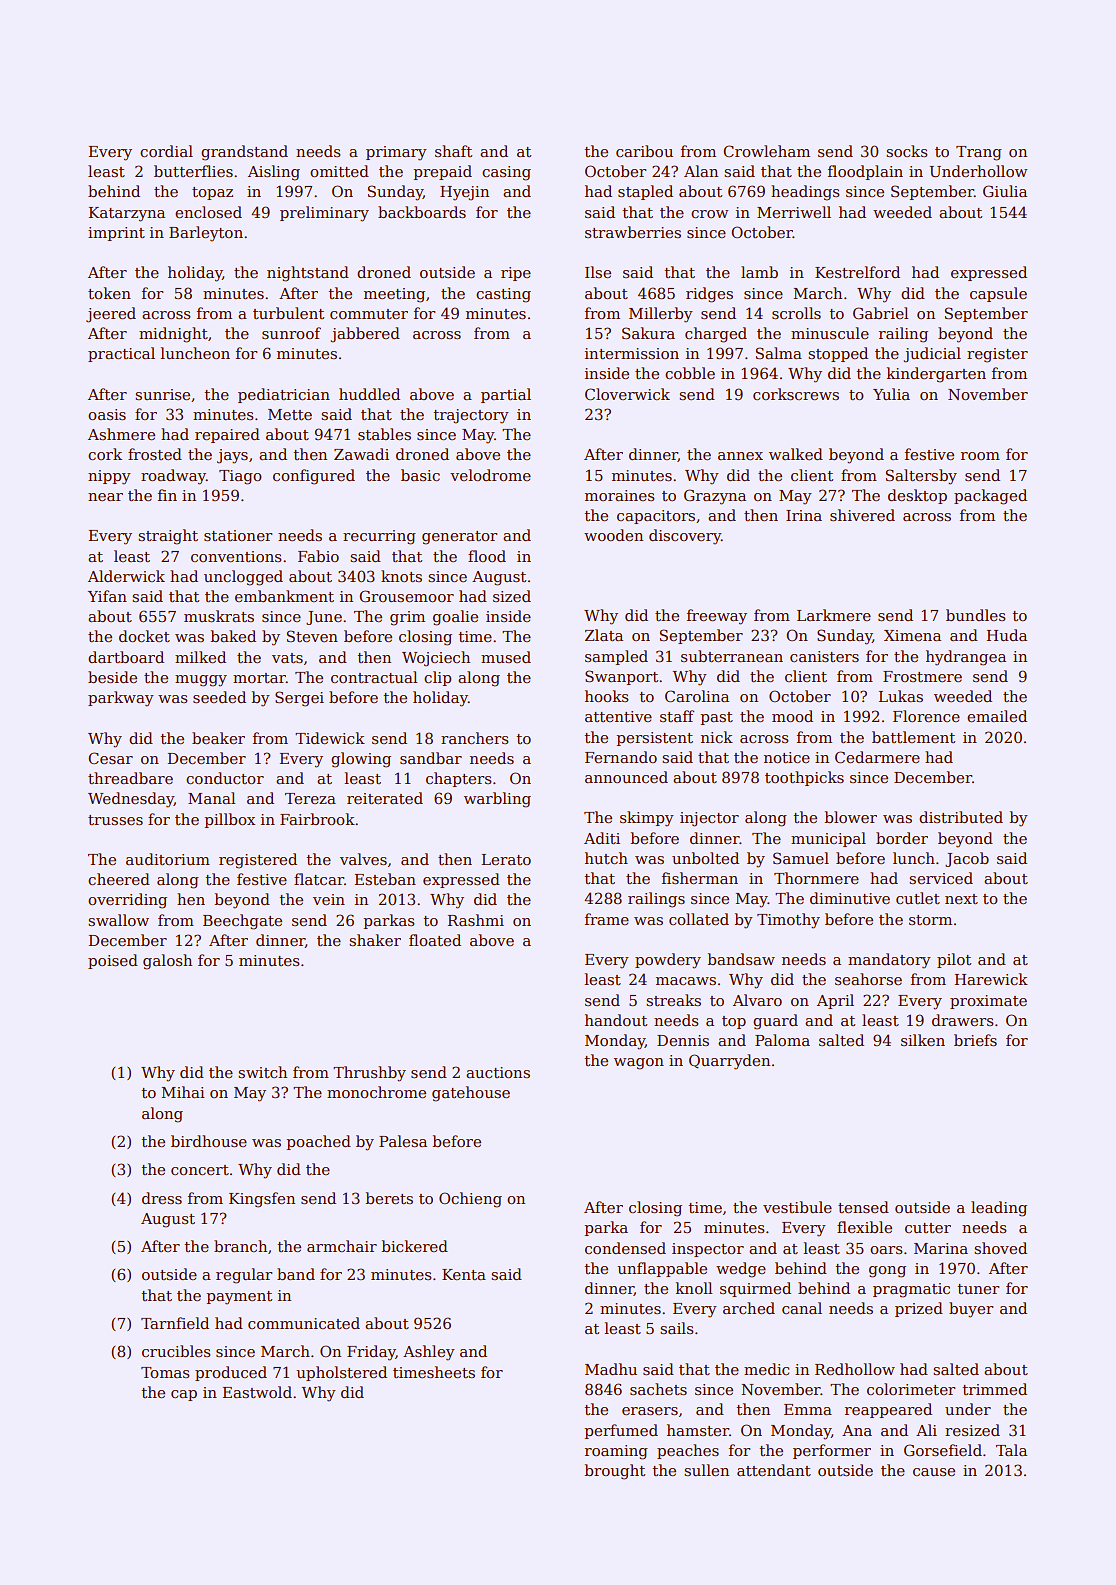 Image resolution: width=1116 pixels, height=1585 pixels. Describe the element at coordinates (304, 1323) in the screenshot. I see `communicated` at that location.
